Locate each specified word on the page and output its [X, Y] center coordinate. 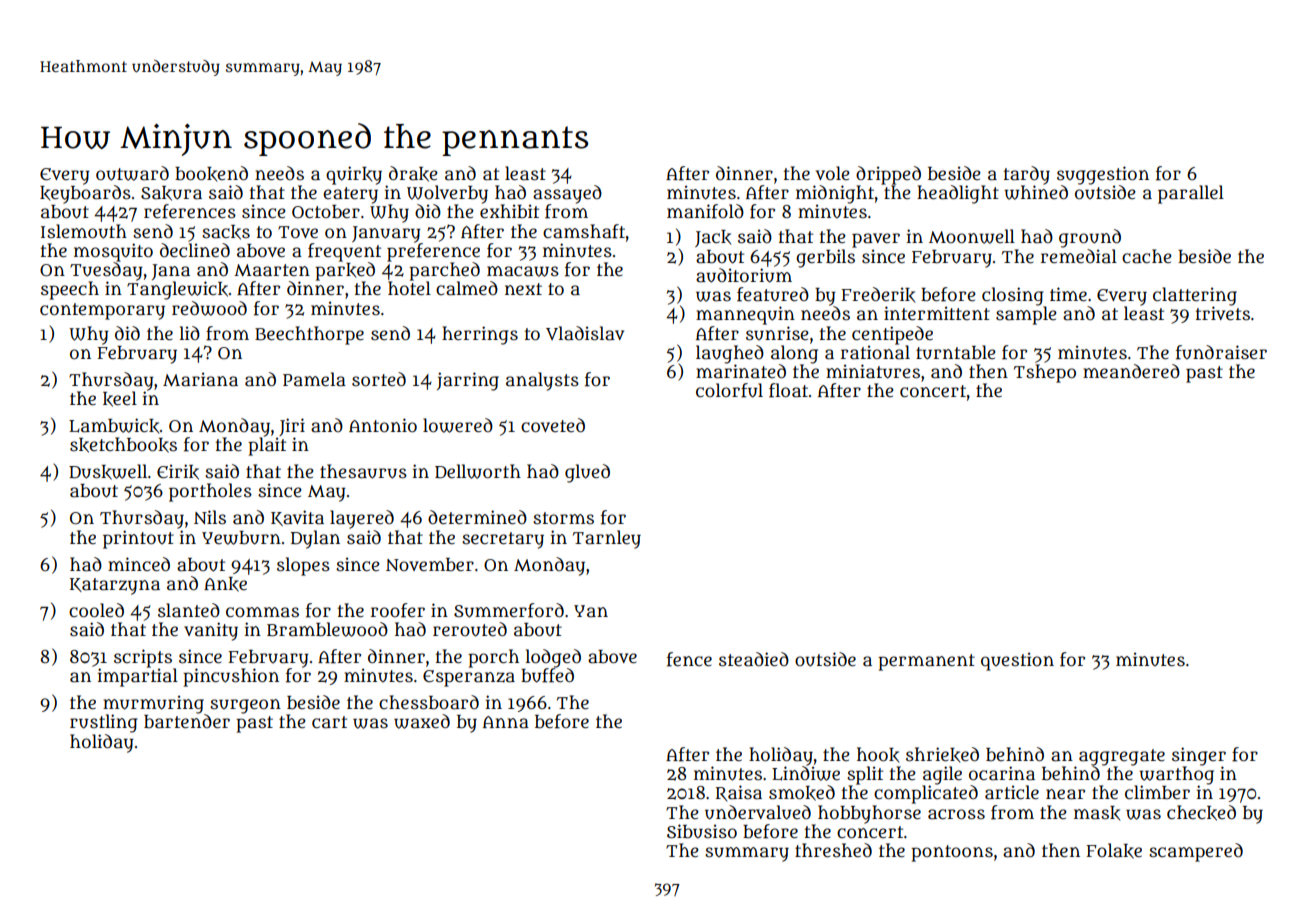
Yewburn [241, 538]
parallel [1191, 194]
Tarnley [607, 539]
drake [413, 174]
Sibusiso [702, 831]
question [1017, 661]
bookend [211, 174]
